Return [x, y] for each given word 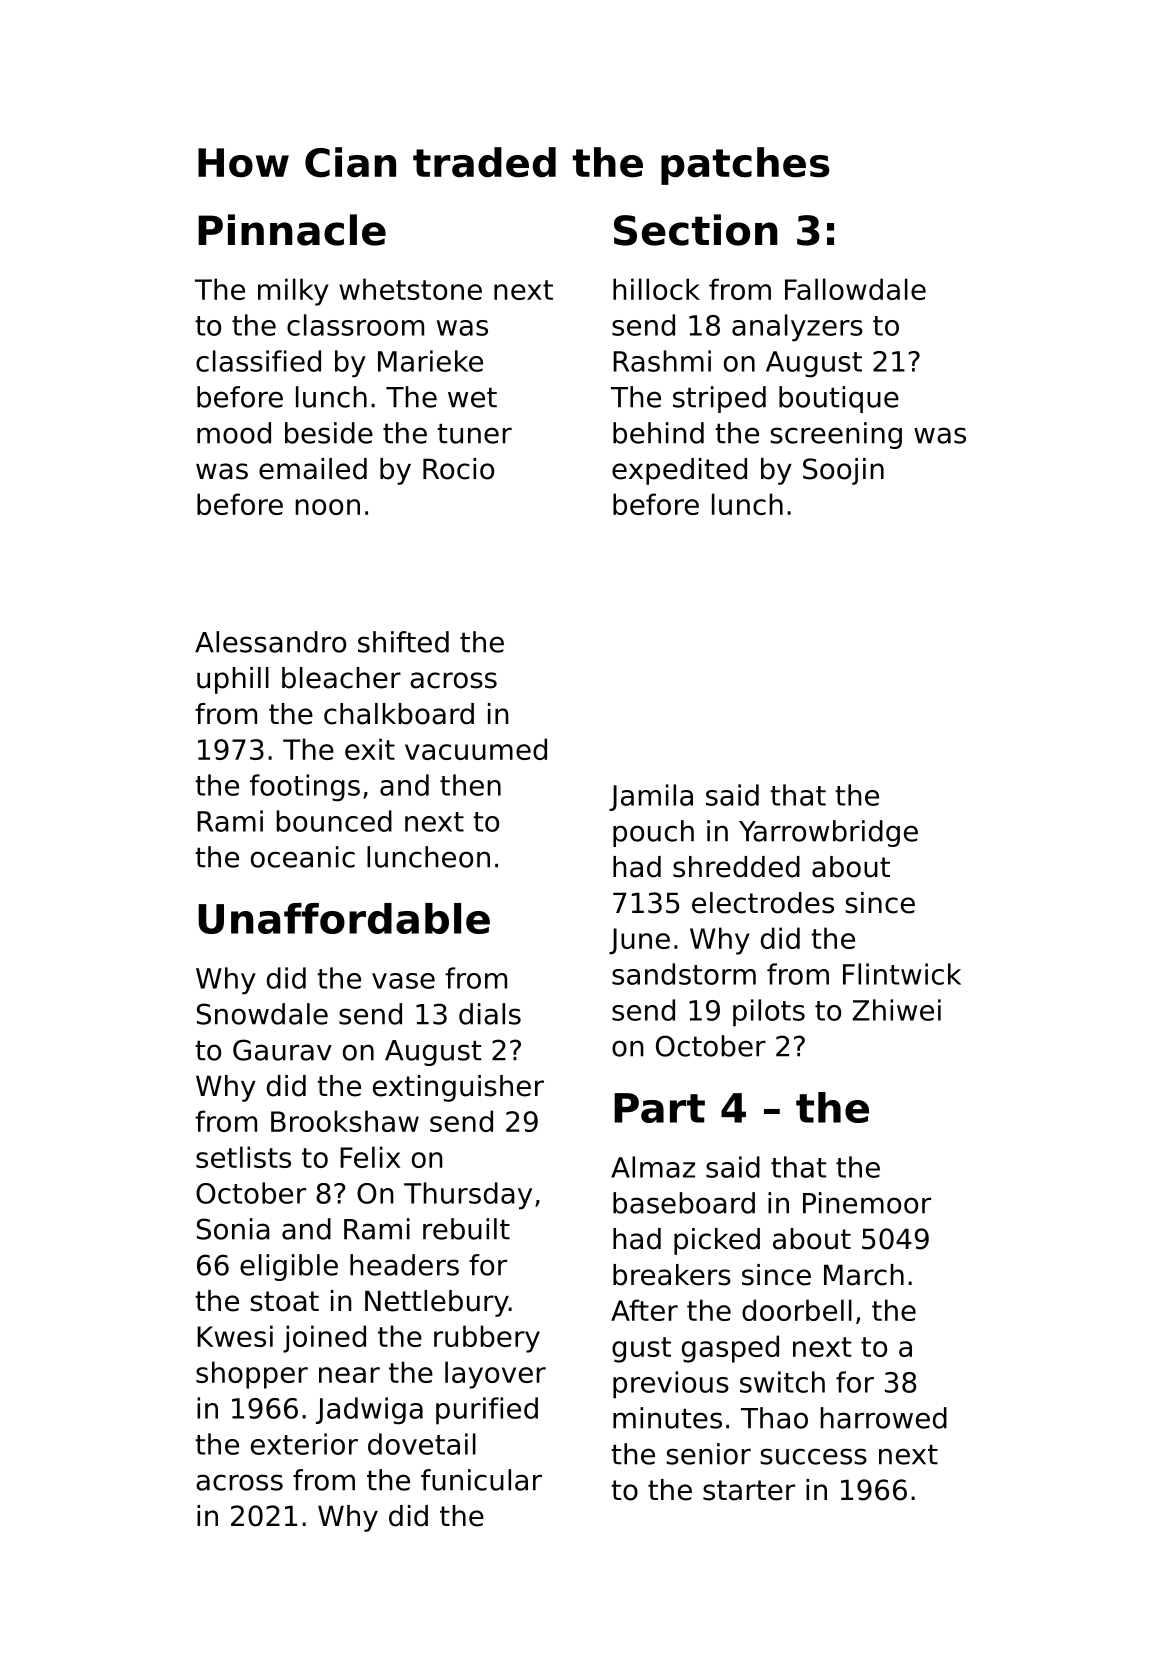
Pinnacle [292, 230]
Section [696, 230]
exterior [304, 1444]
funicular [481, 1480]
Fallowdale [855, 289]
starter [749, 1490]
